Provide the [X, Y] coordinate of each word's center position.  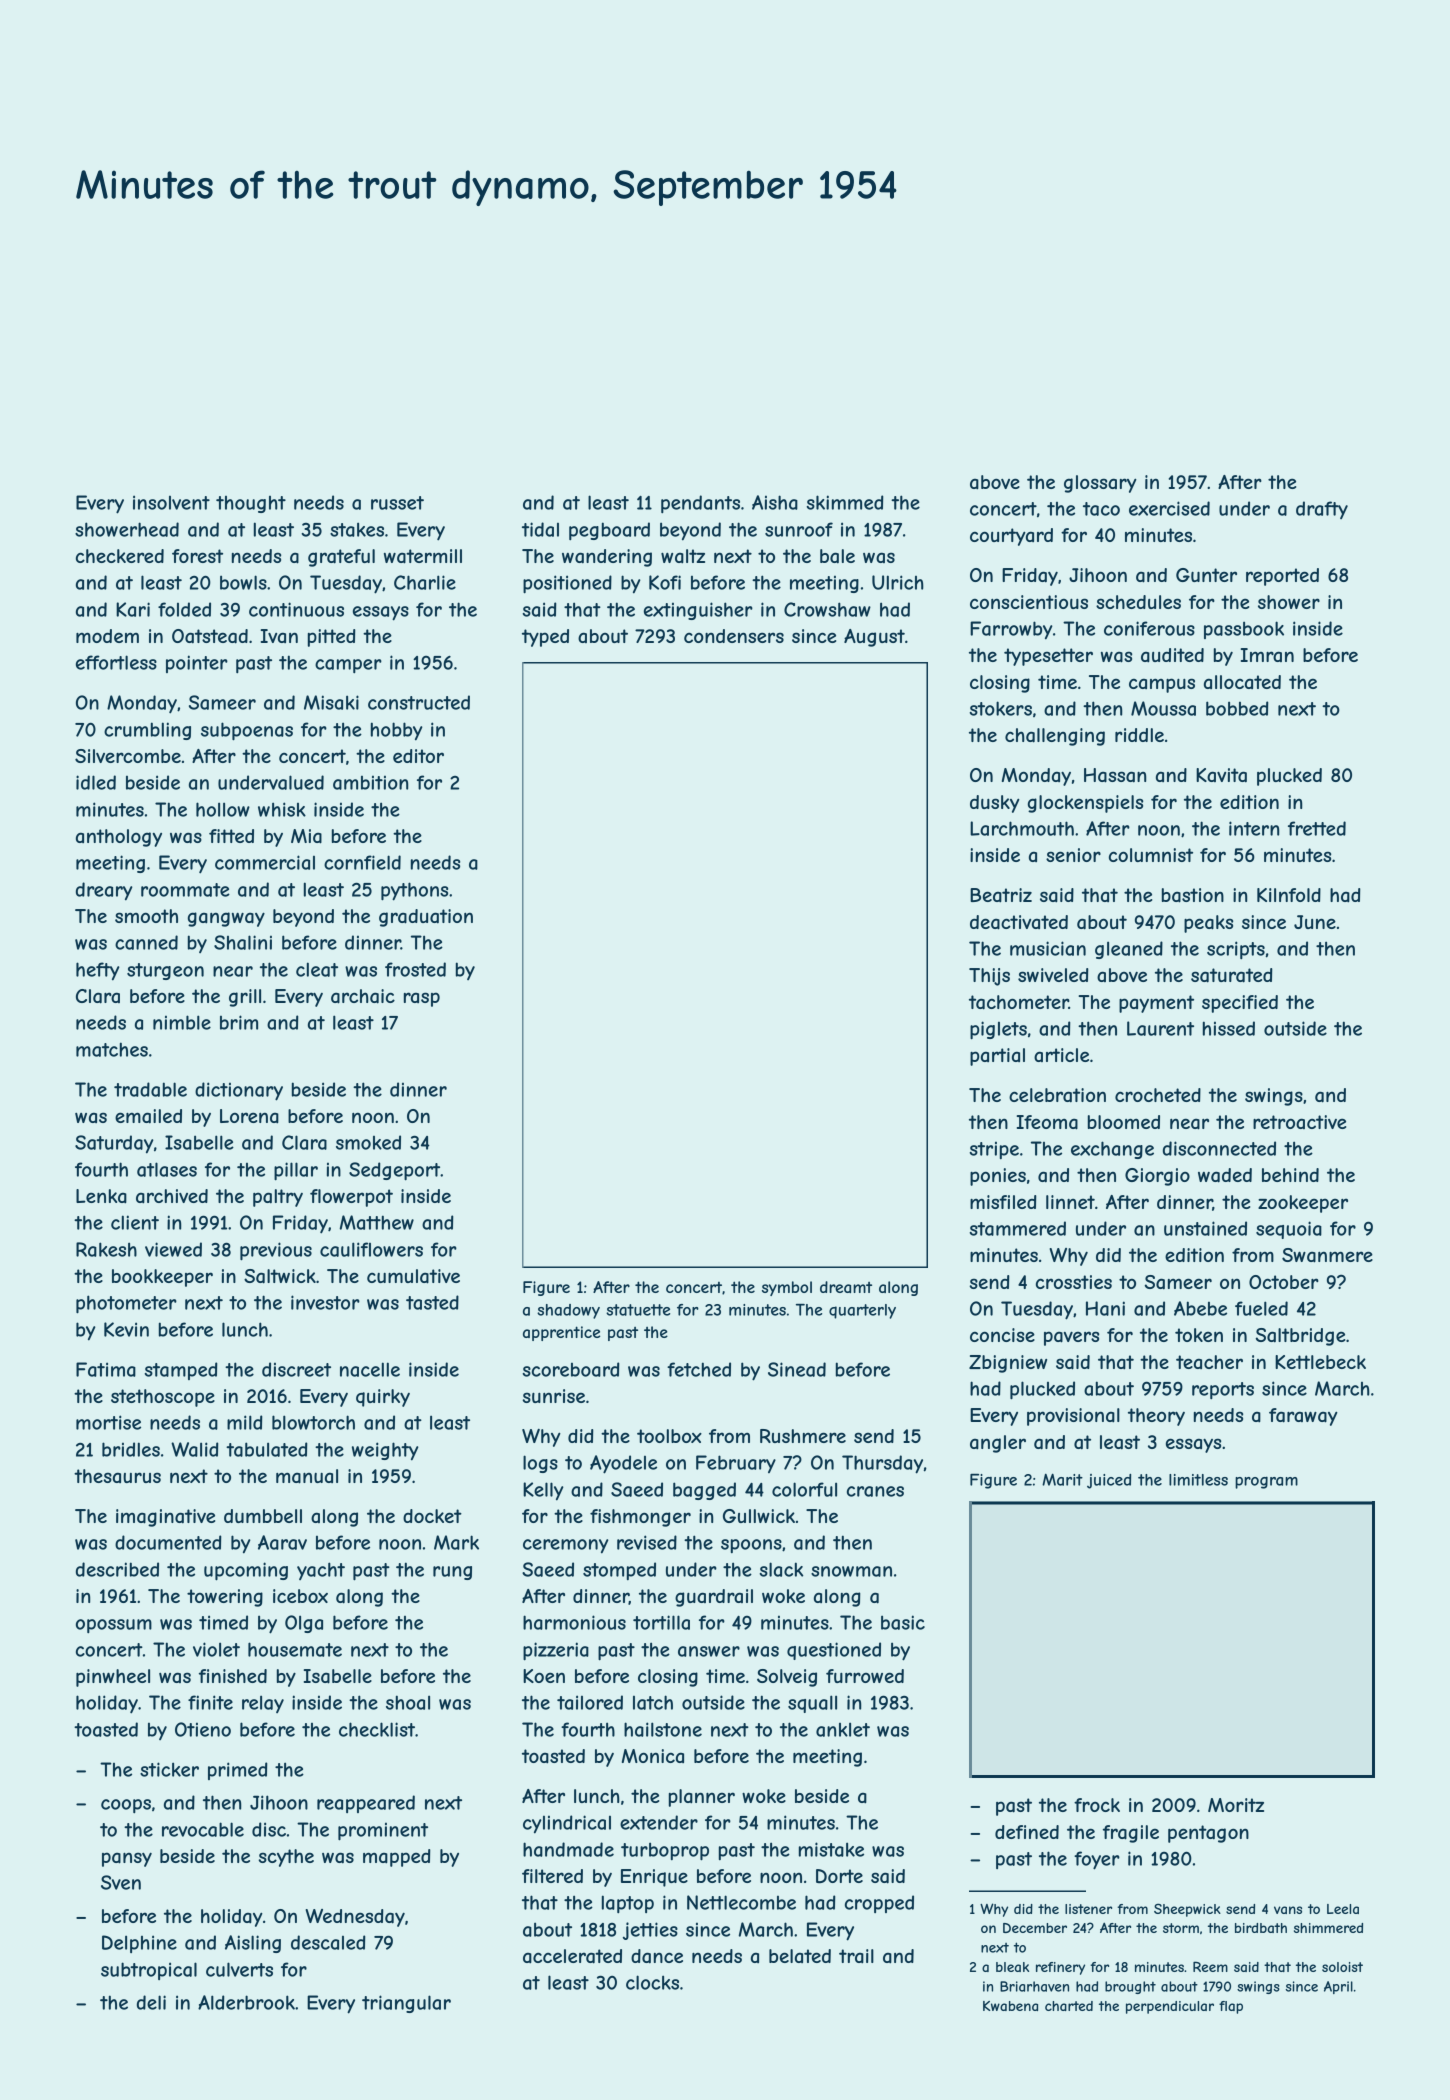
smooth [146, 916]
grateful [341, 558]
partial [997, 1057]
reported [1282, 577]
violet [216, 1649]
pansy [127, 1859]
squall [812, 1704]
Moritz [1236, 1805]
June [1315, 922]
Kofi [665, 582]
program [1266, 1482]
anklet [843, 1730]
